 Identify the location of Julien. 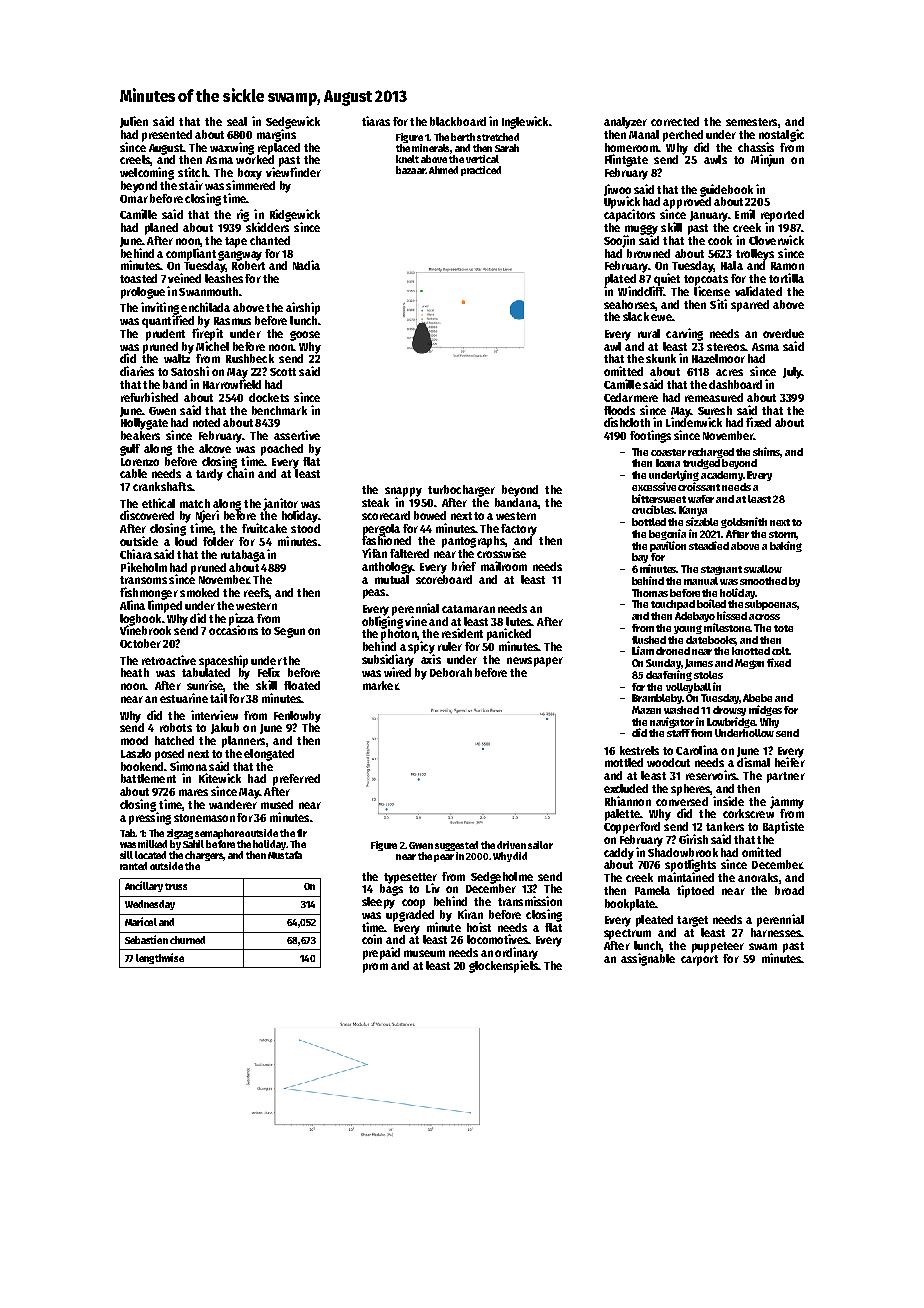
(134, 122).
